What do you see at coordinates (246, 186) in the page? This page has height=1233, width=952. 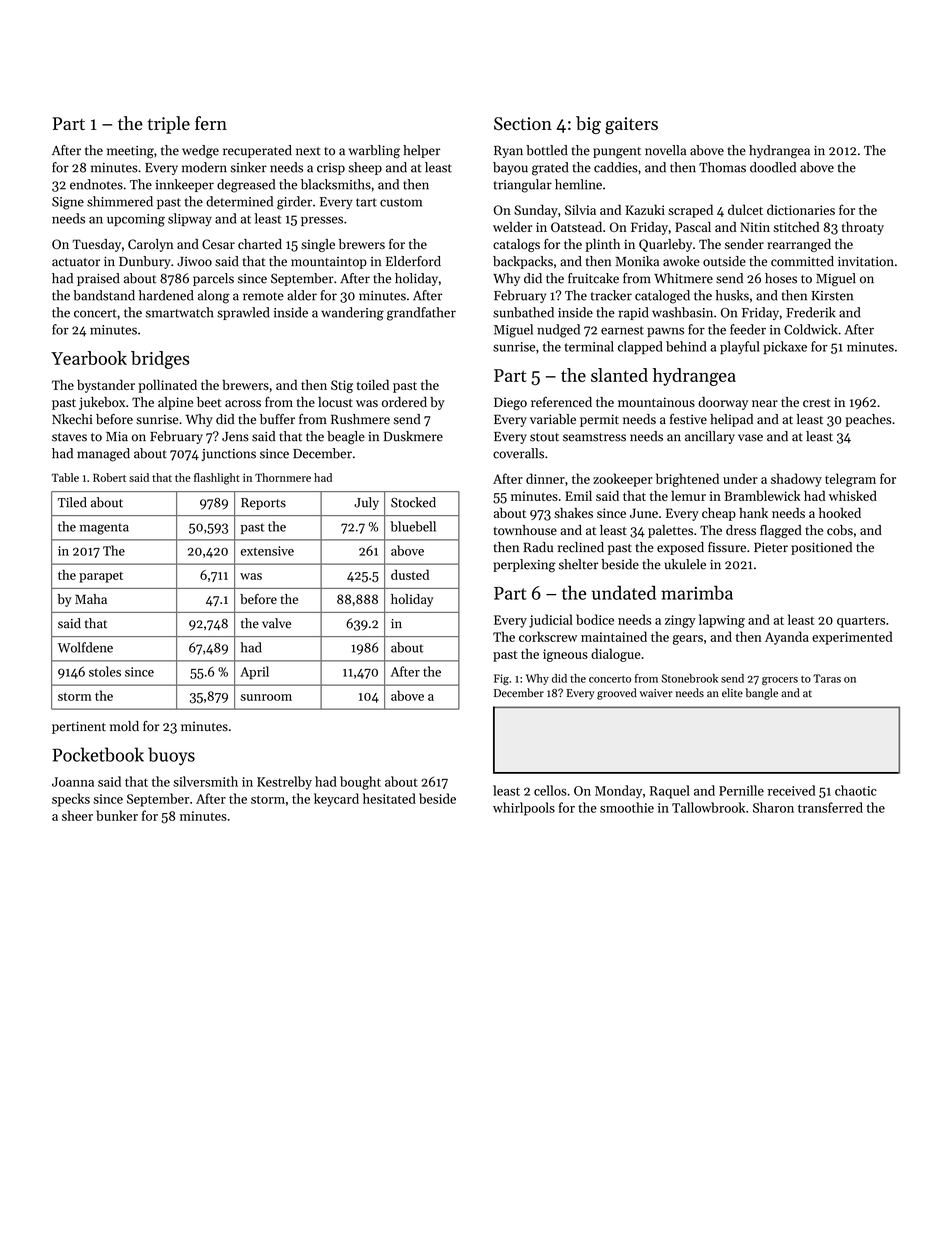 I see `degreased` at bounding box center [246, 186].
